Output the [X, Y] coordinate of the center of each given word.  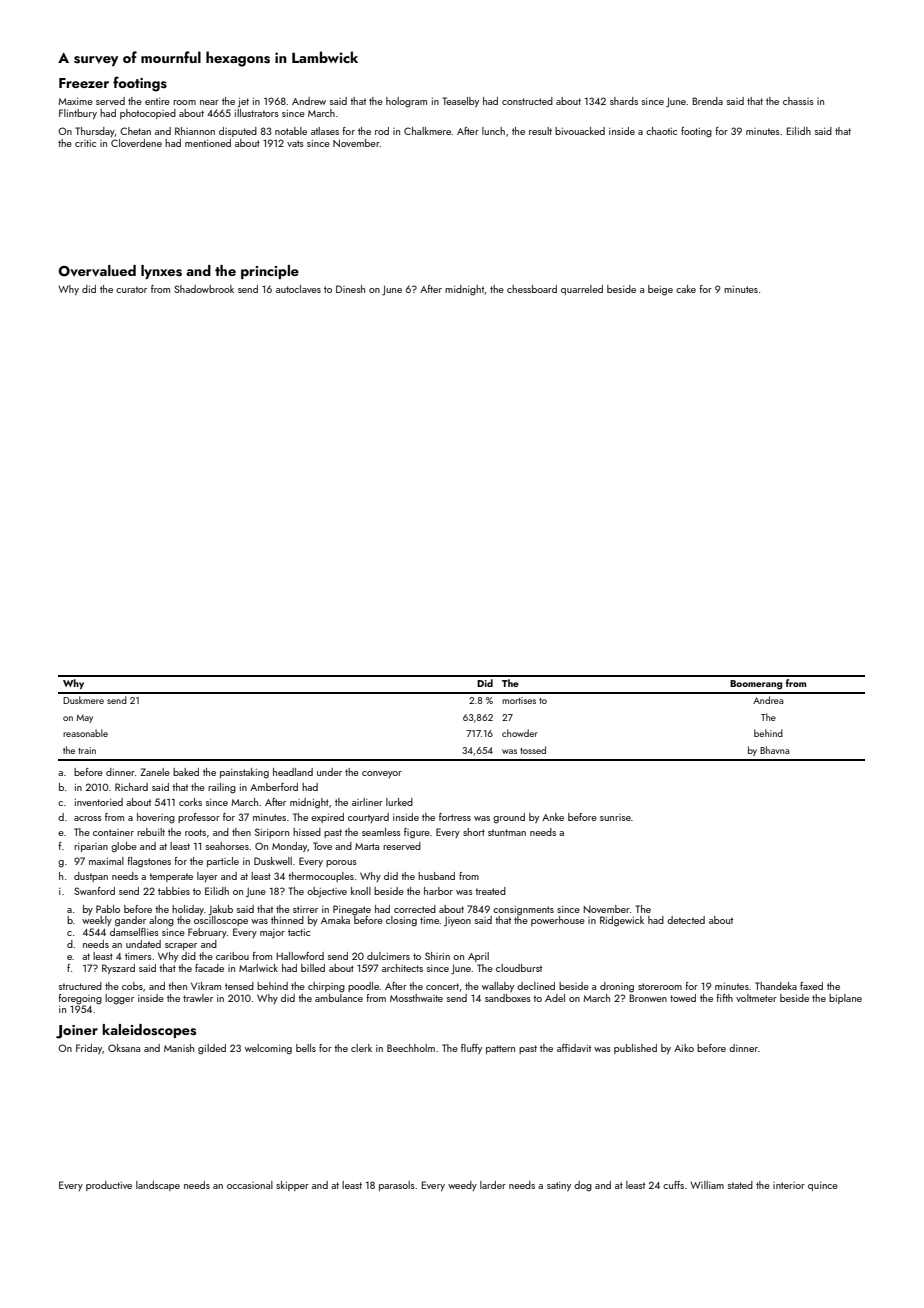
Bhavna [774, 750]
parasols [397, 1186]
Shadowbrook [204, 289]
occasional [250, 1185]
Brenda [707, 101]
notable [291, 131]
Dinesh [350, 289]
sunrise [615, 817]
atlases [325, 131]
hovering [156, 818]
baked [186, 772]
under [329, 772]
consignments [523, 911]
